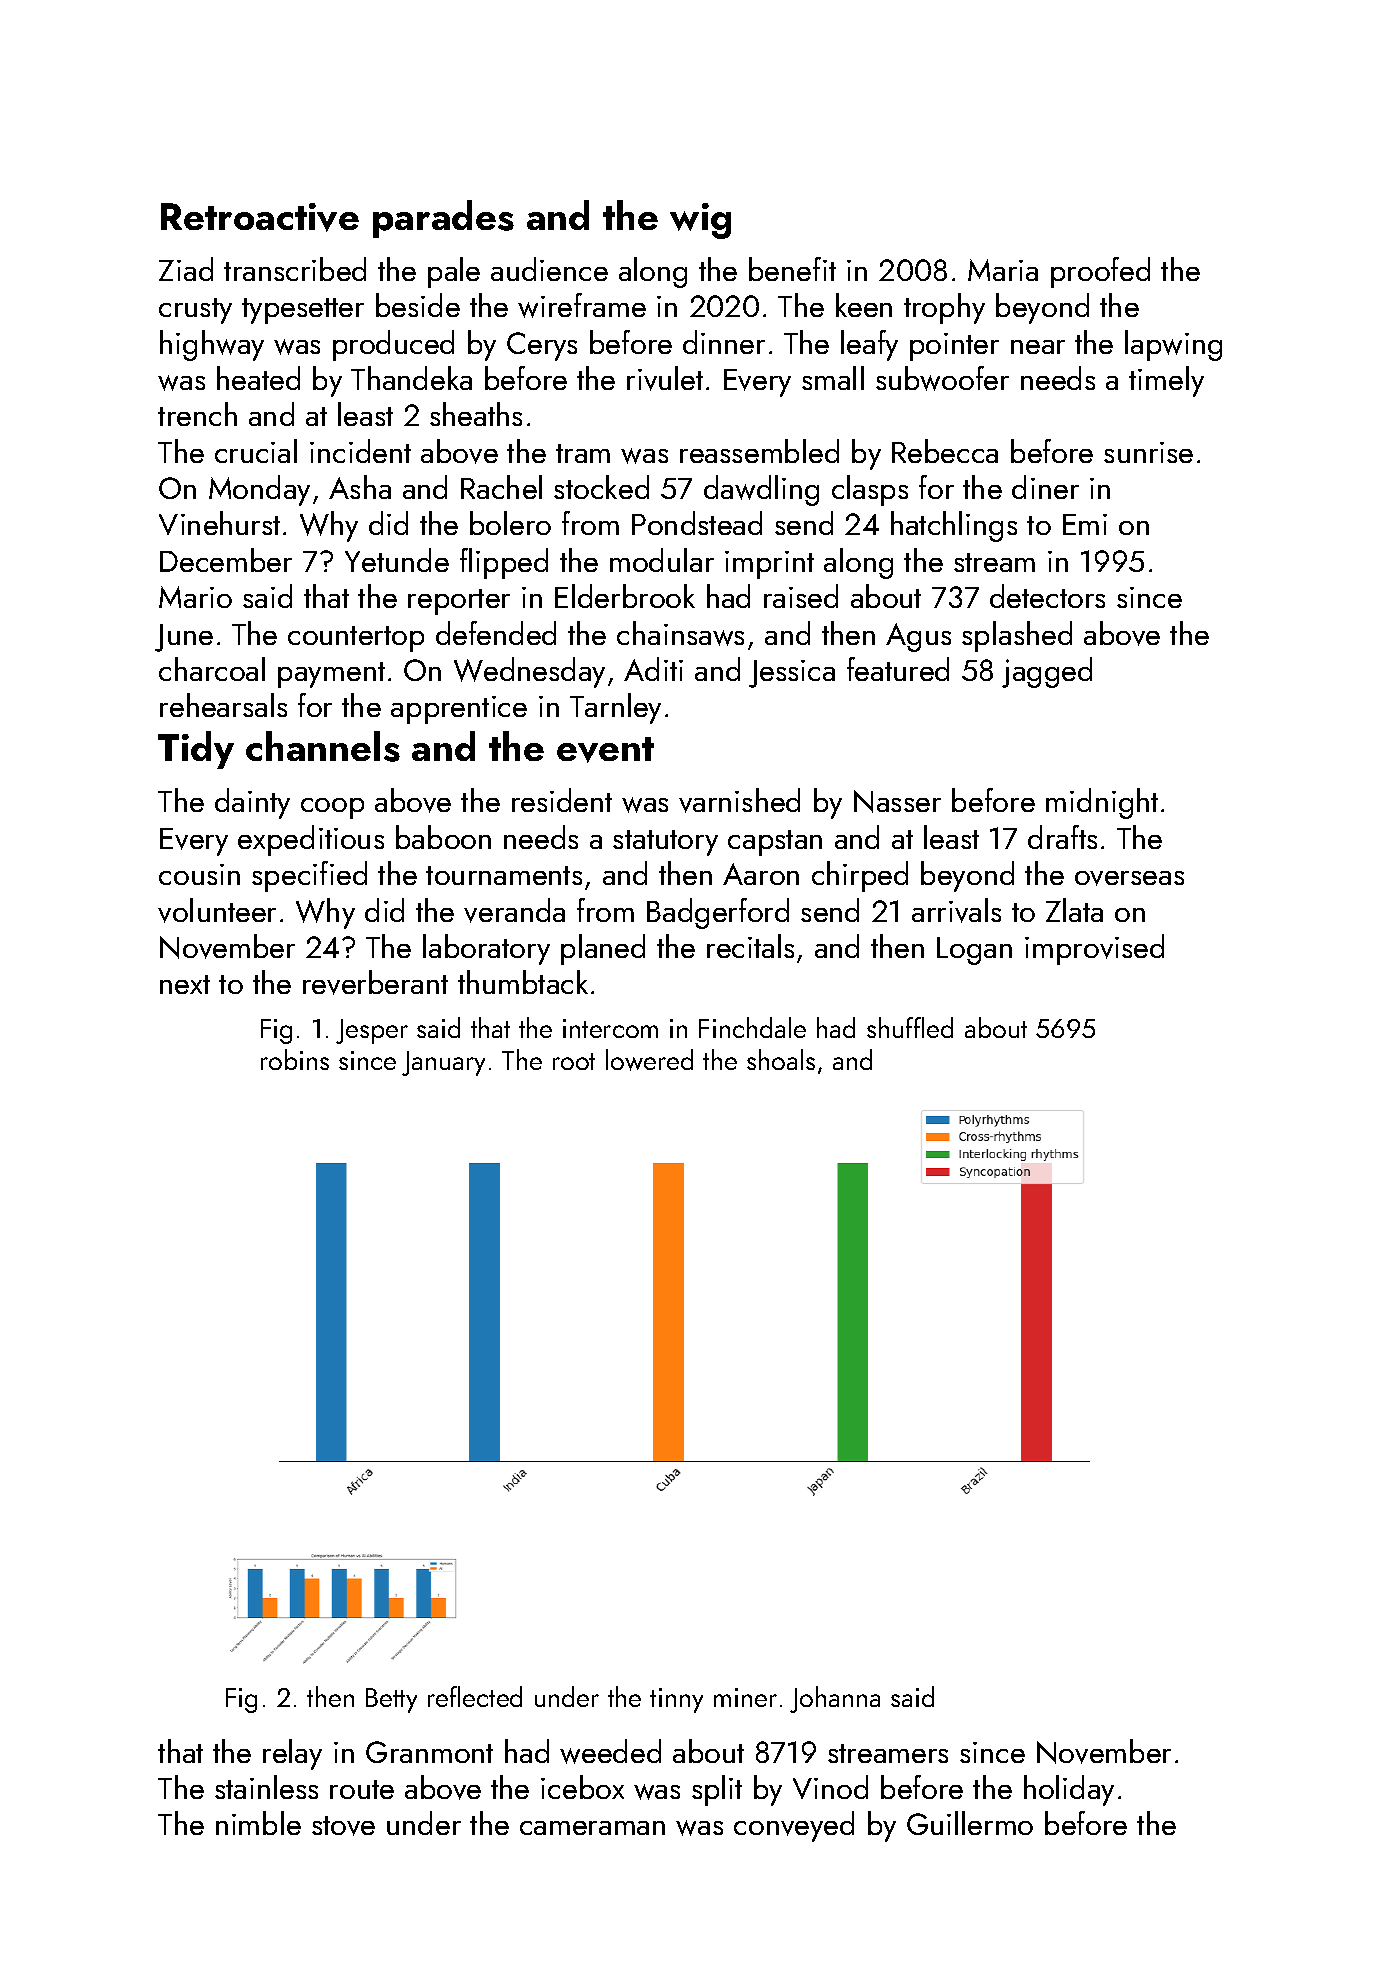  Describe the element at coordinates (781, 1059) in the screenshot. I see `shoals` at that location.
